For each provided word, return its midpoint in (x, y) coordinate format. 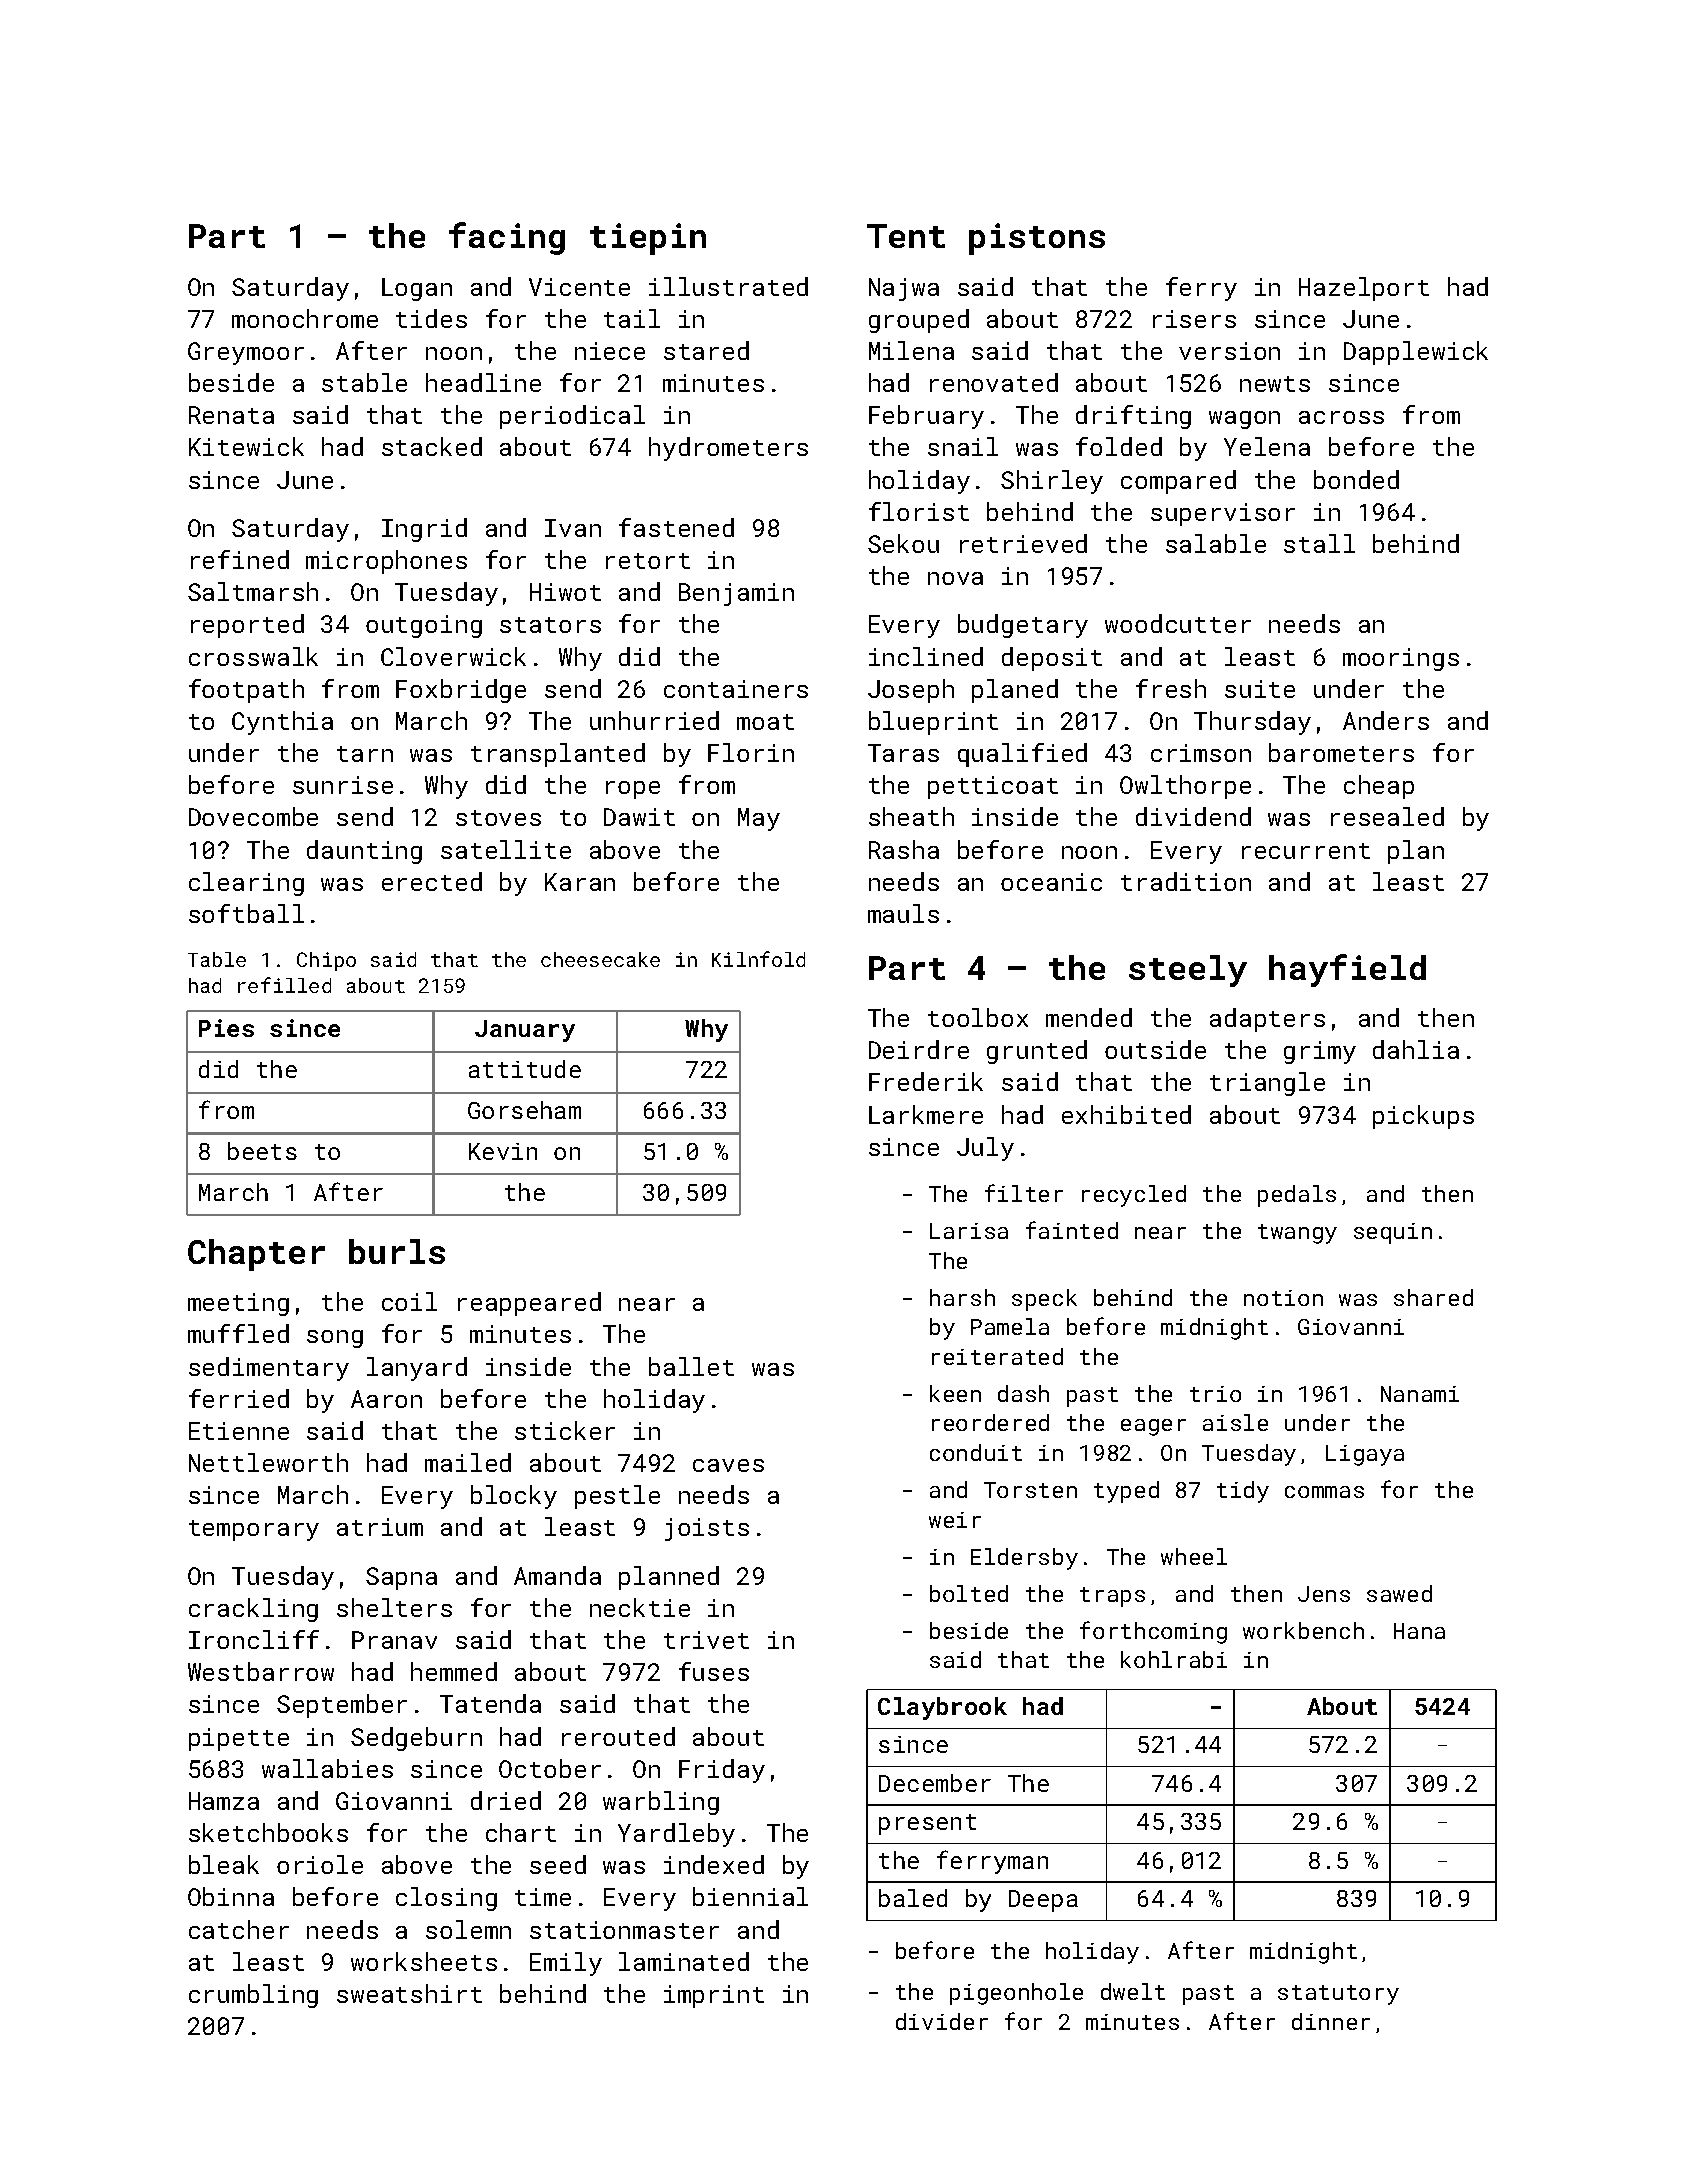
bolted (969, 1593)
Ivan (573, 528)
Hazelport (1364, 289)
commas (1324, 1492)
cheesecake (600, 959)
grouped (919, 321)
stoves (498, 818)
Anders (1386, 720)
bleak (224, 1864)
